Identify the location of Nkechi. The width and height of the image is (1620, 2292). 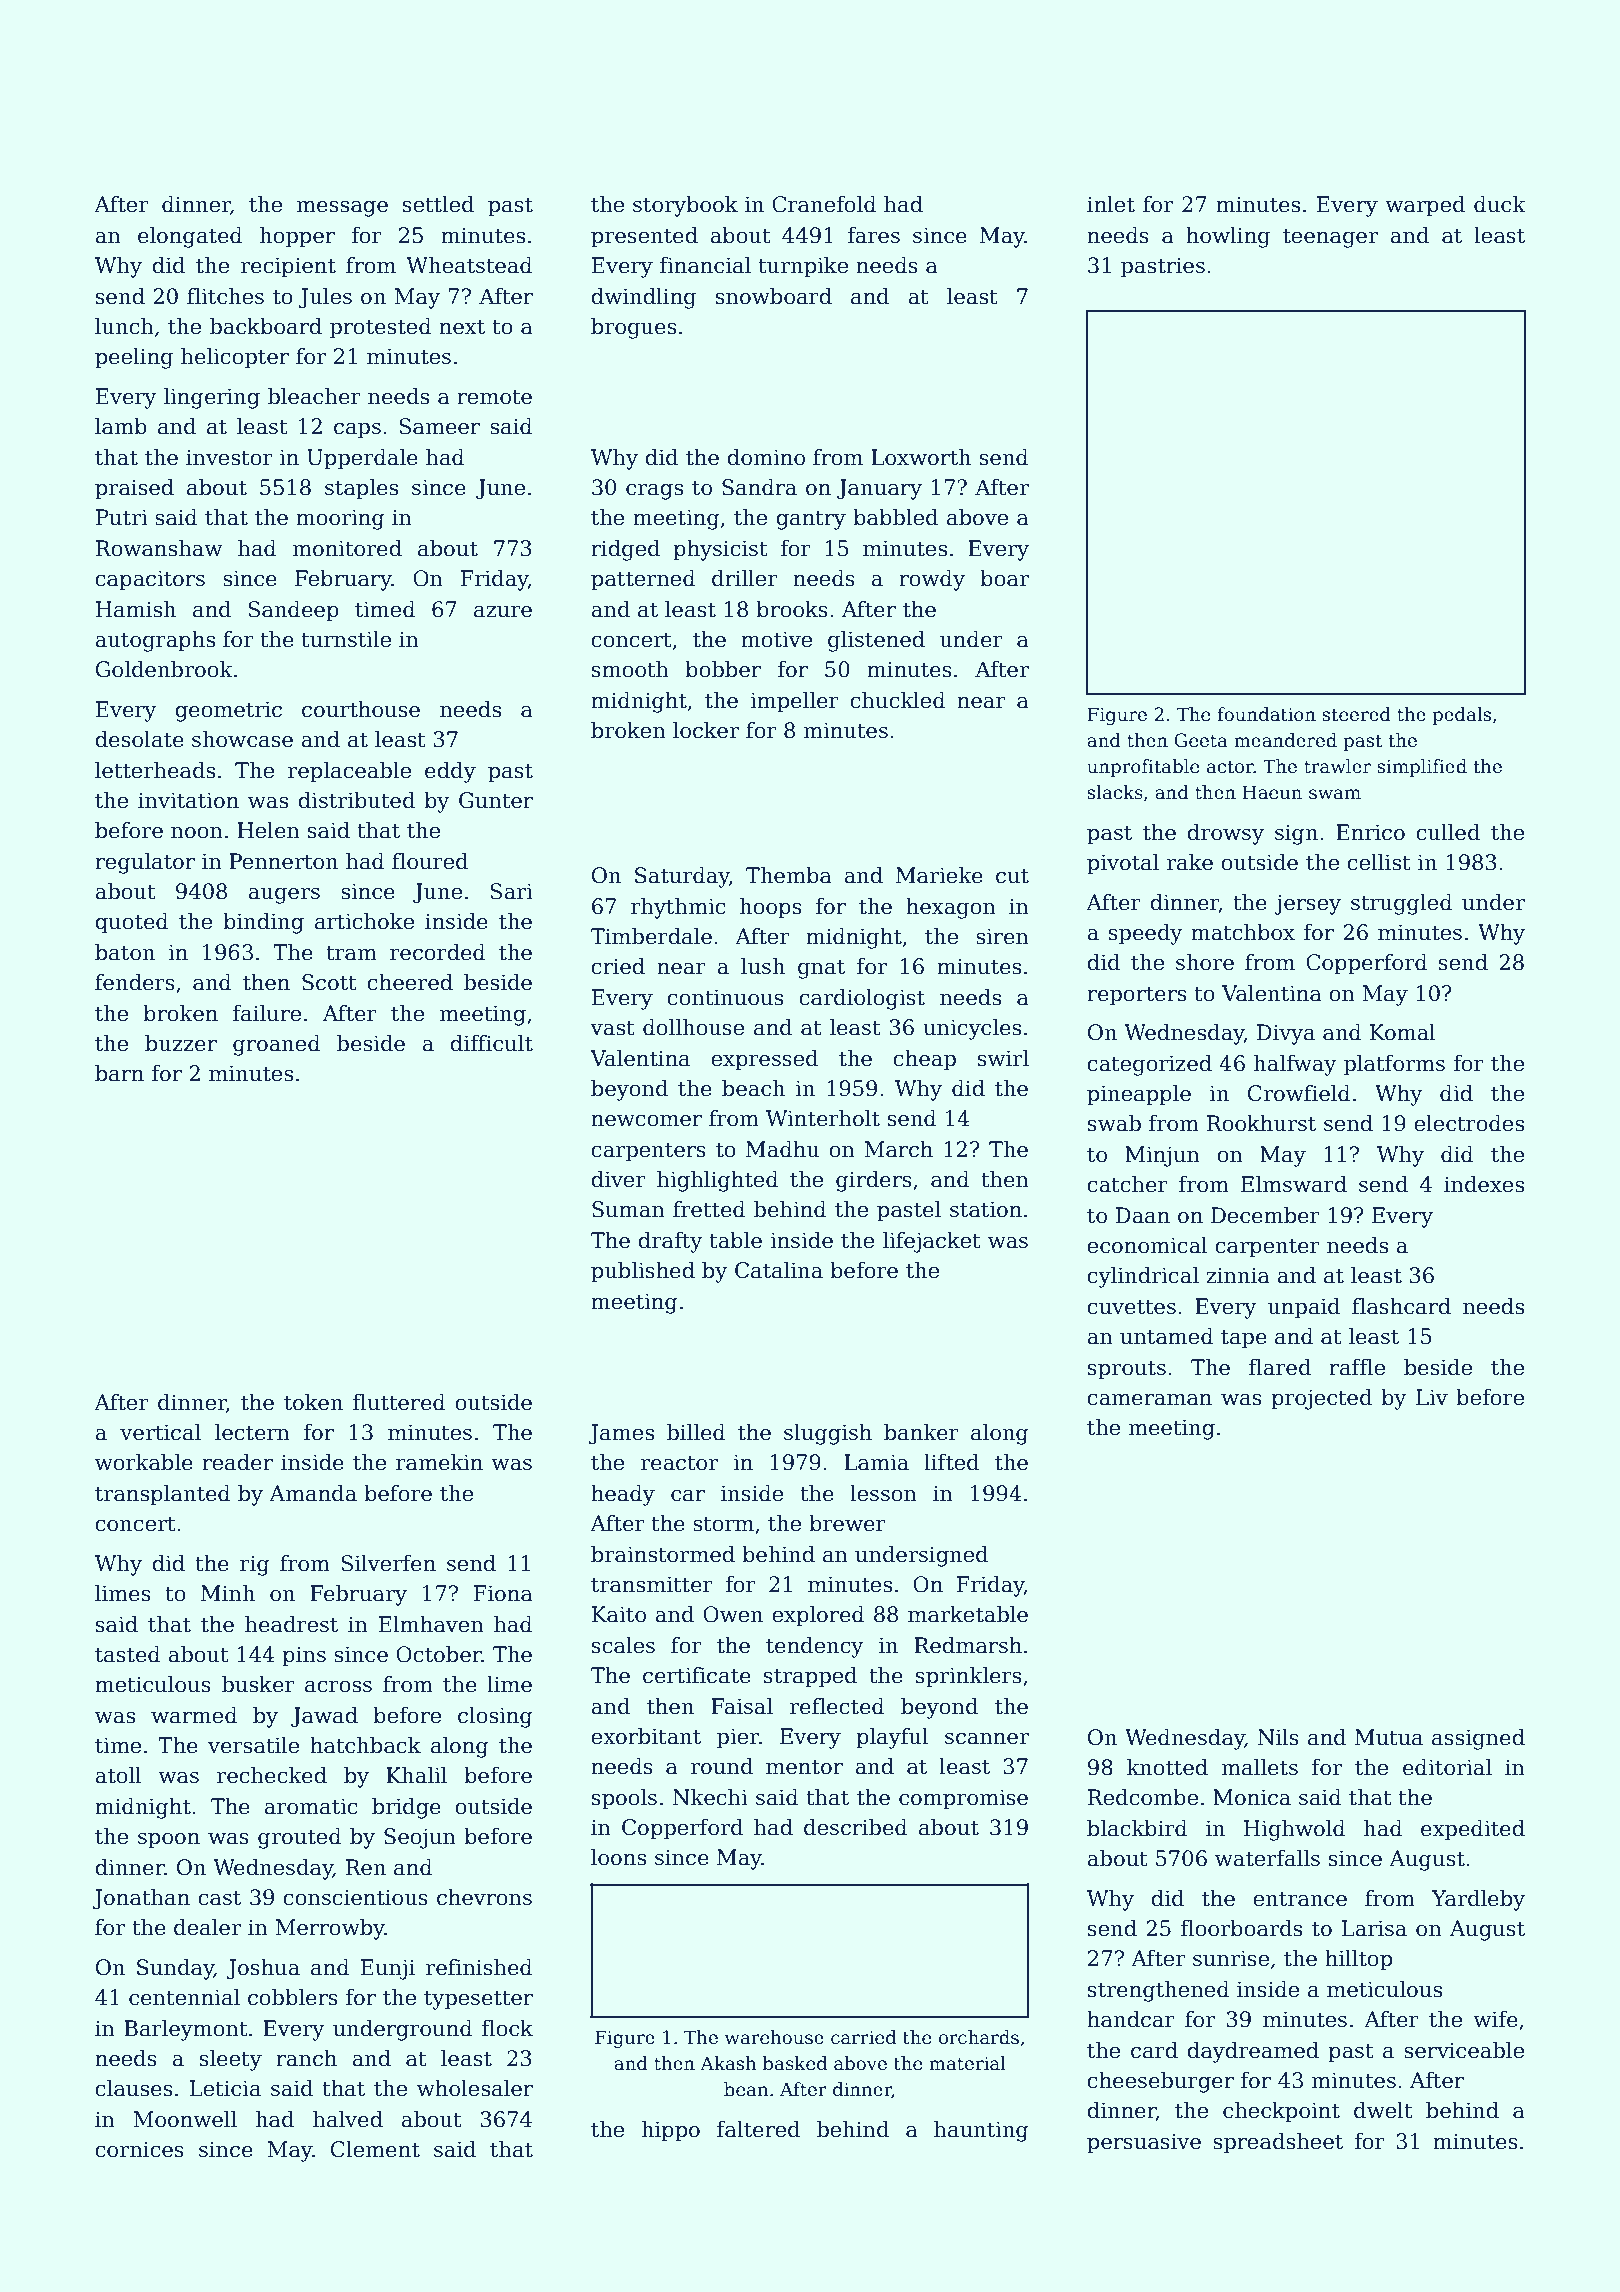
(710, 1797).
